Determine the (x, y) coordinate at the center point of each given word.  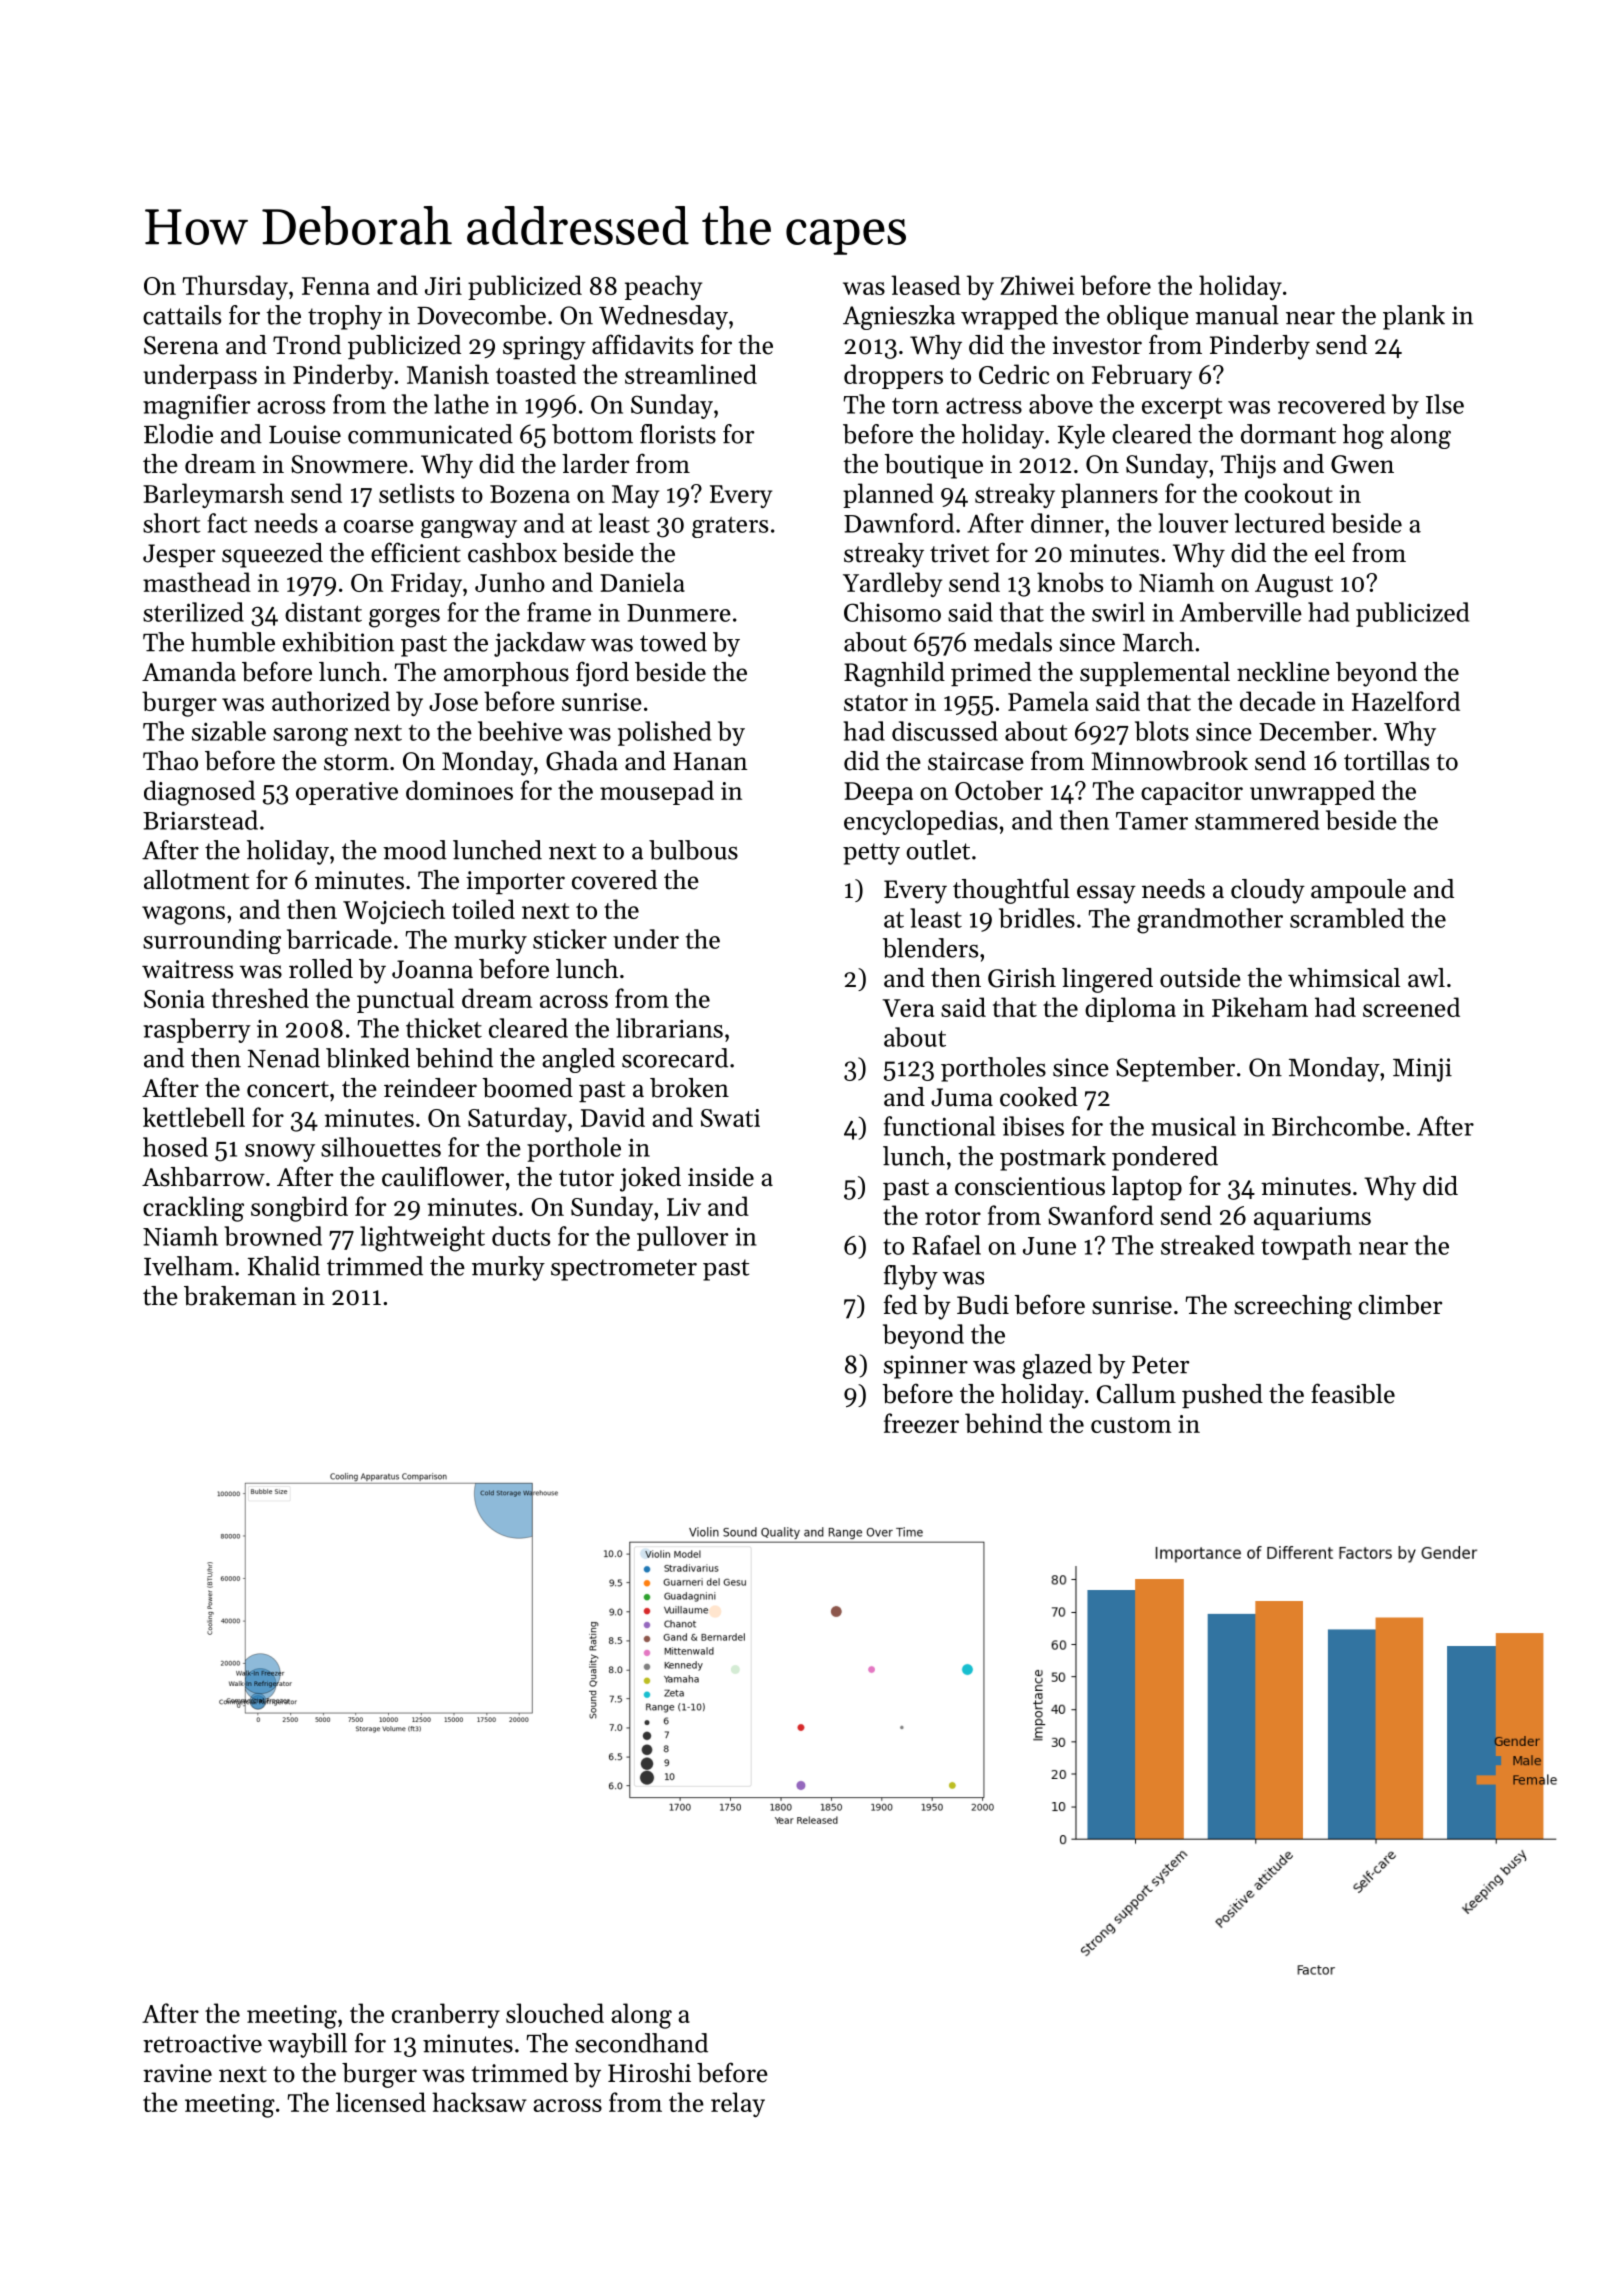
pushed (1222, 1396)
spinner (926, 1367)
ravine (177, 2073)
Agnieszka (899, 317)
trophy (345, 317)
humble (233, 642)
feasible (1353, 1393)
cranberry (446, 2015)
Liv (684, 1207)
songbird (299, 1209)
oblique (1148, 317)
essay (1106, 894)
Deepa (878, 793)
